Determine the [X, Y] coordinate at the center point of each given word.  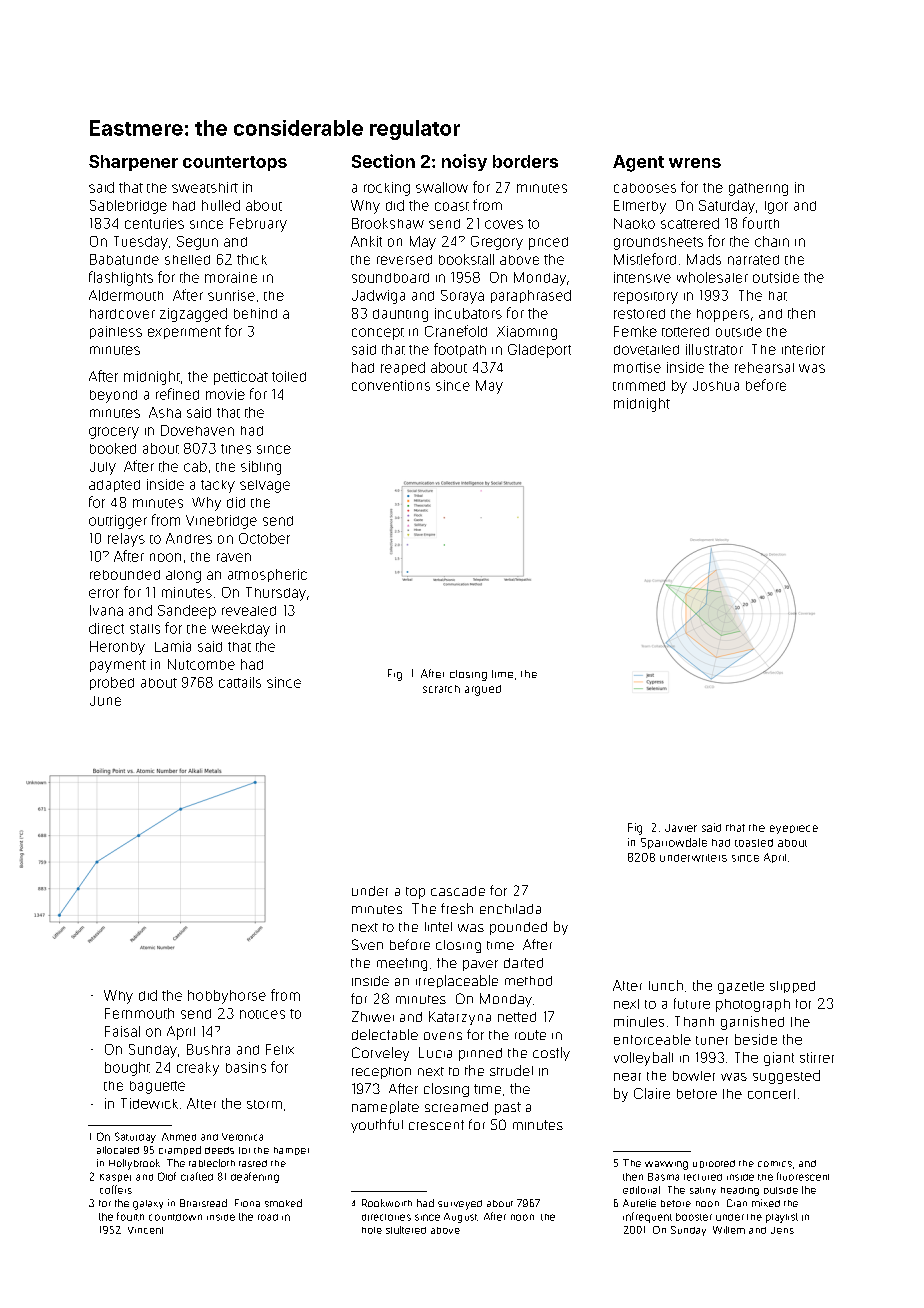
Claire [652, 1093]
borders [525, 161]
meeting [402, 964]
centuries [154, 223]
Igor [776, 207]
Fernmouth [139, 1013]
